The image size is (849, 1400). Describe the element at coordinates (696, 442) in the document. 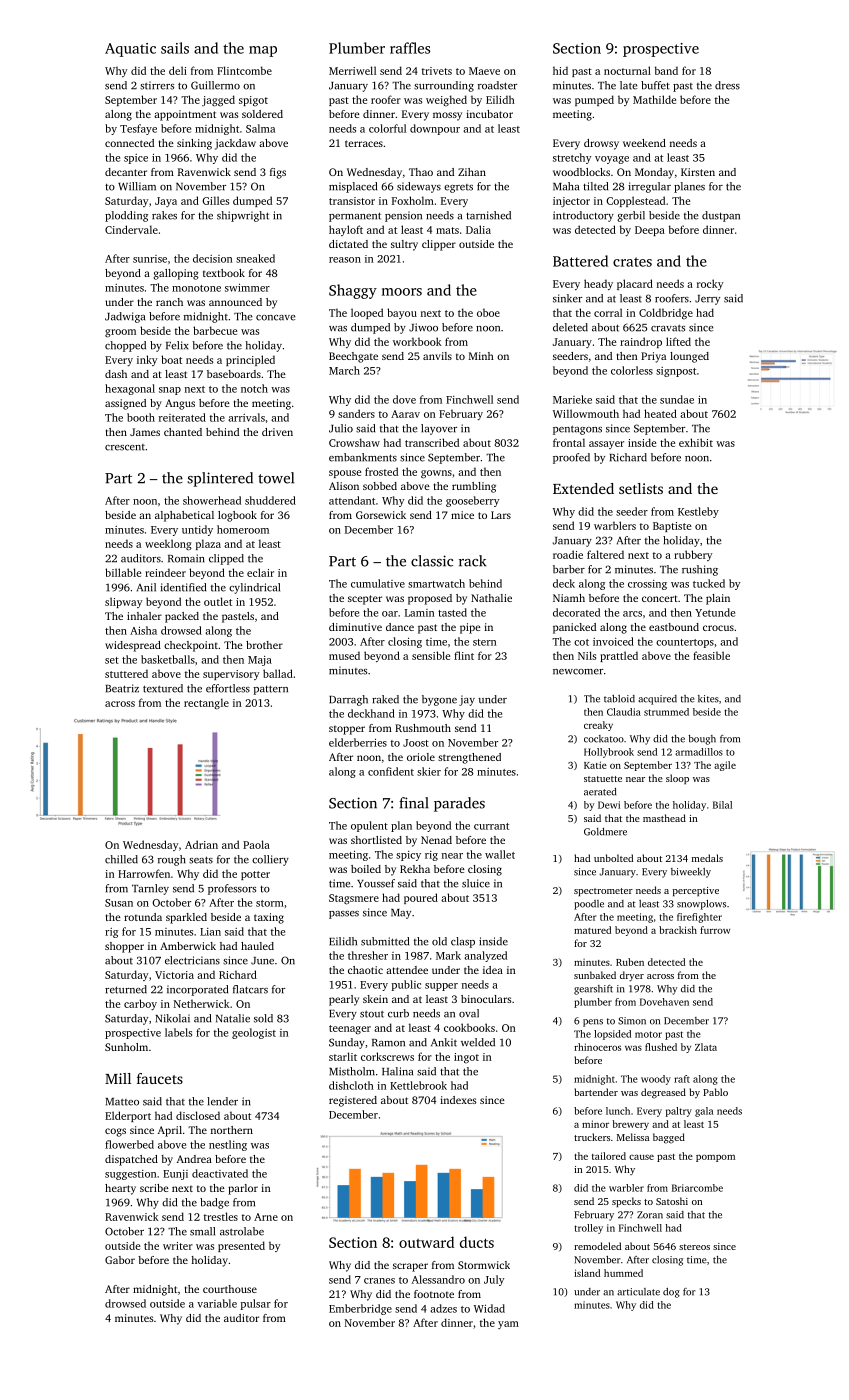

I see `exhibit` at that location.
